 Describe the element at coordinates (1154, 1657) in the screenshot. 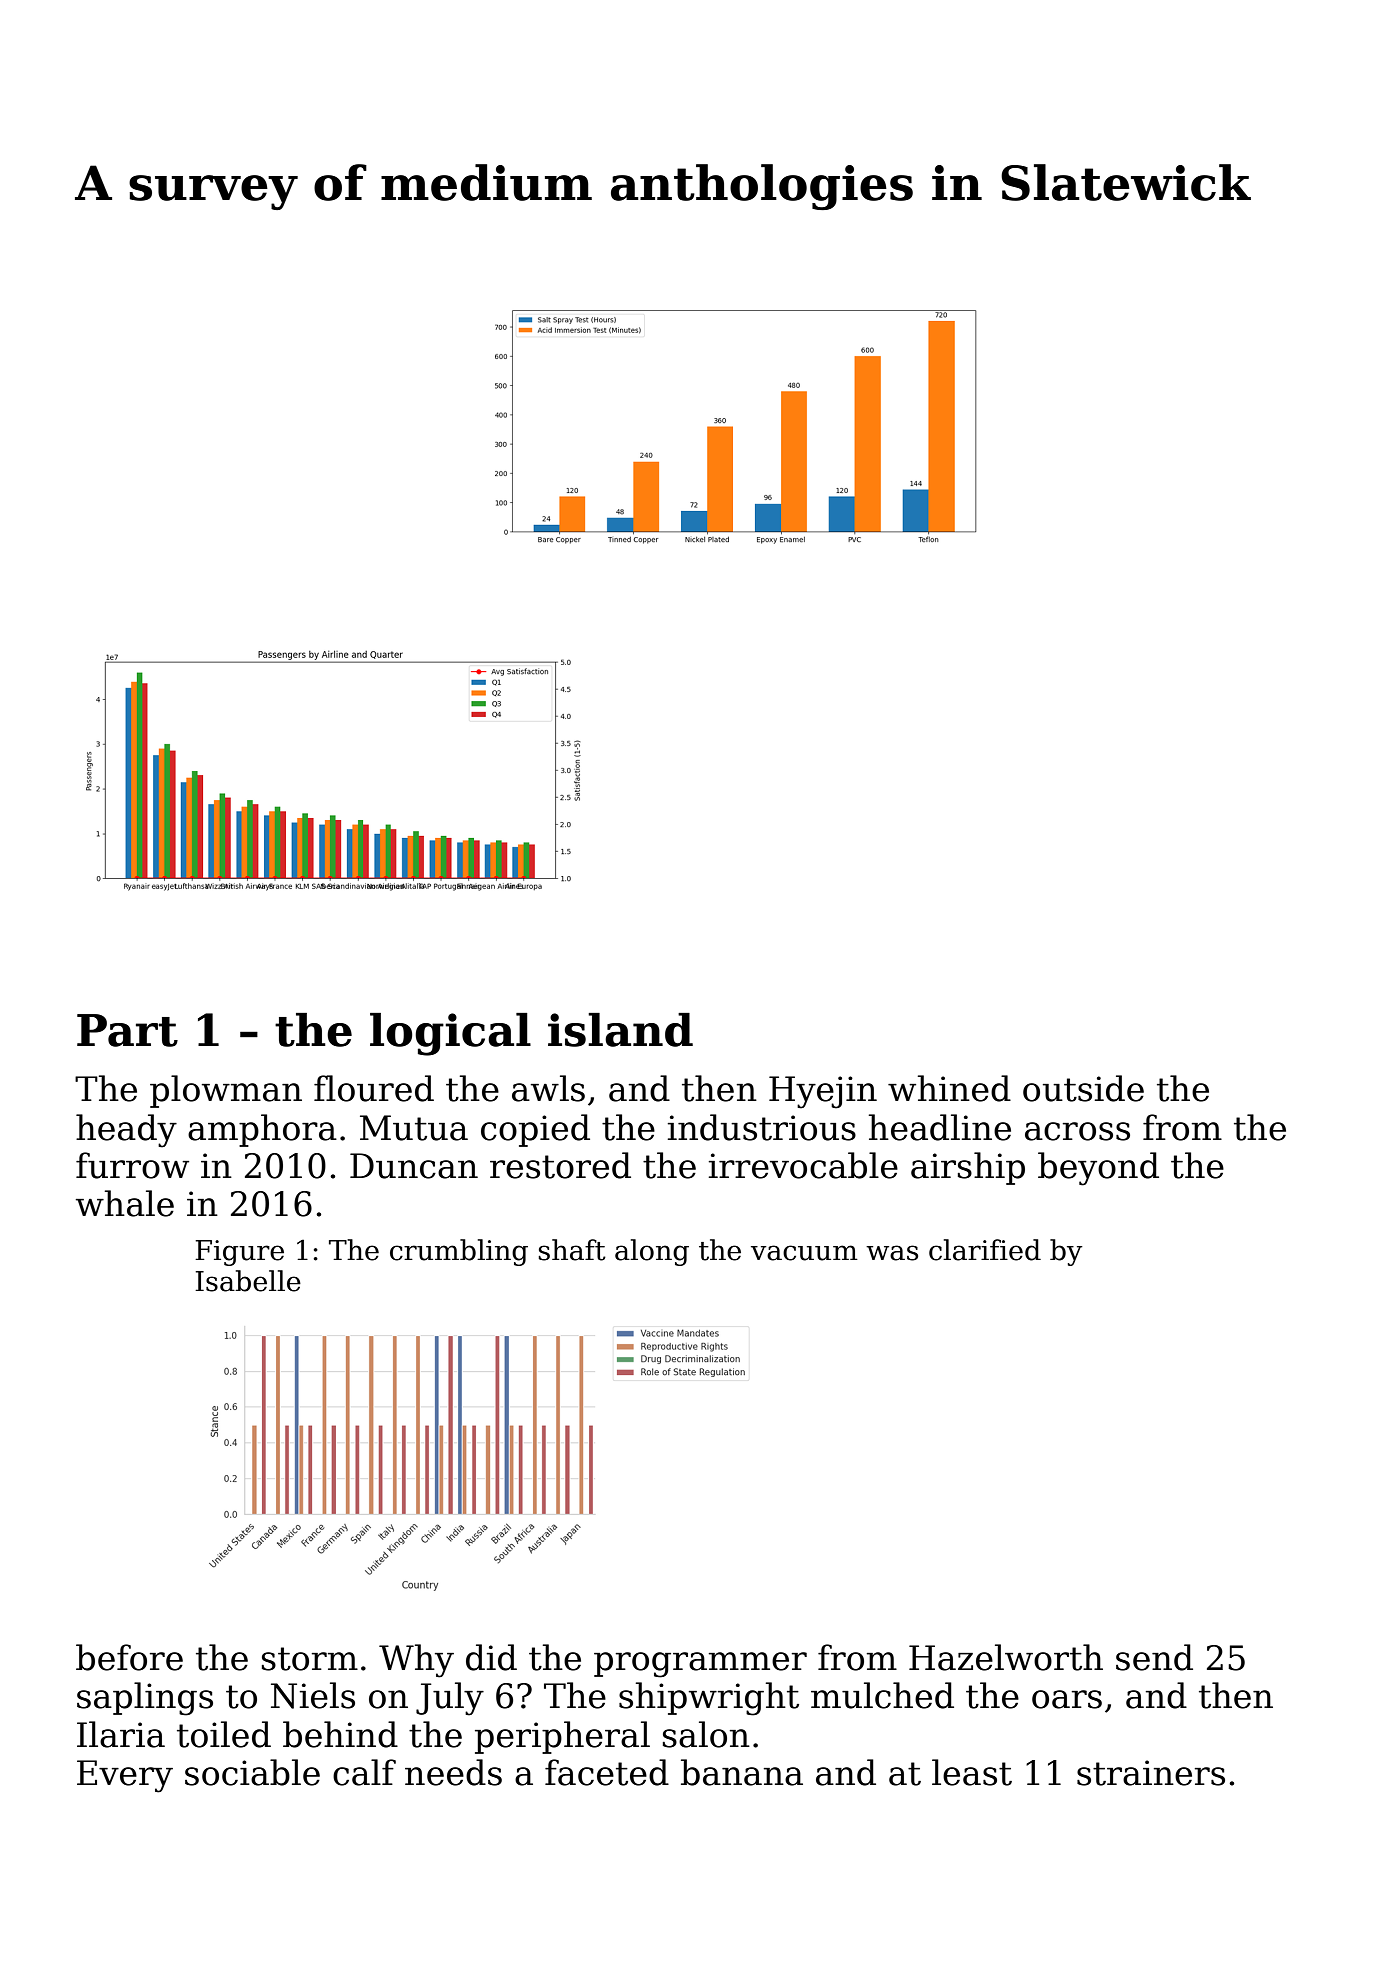

I see `send` at that location.
